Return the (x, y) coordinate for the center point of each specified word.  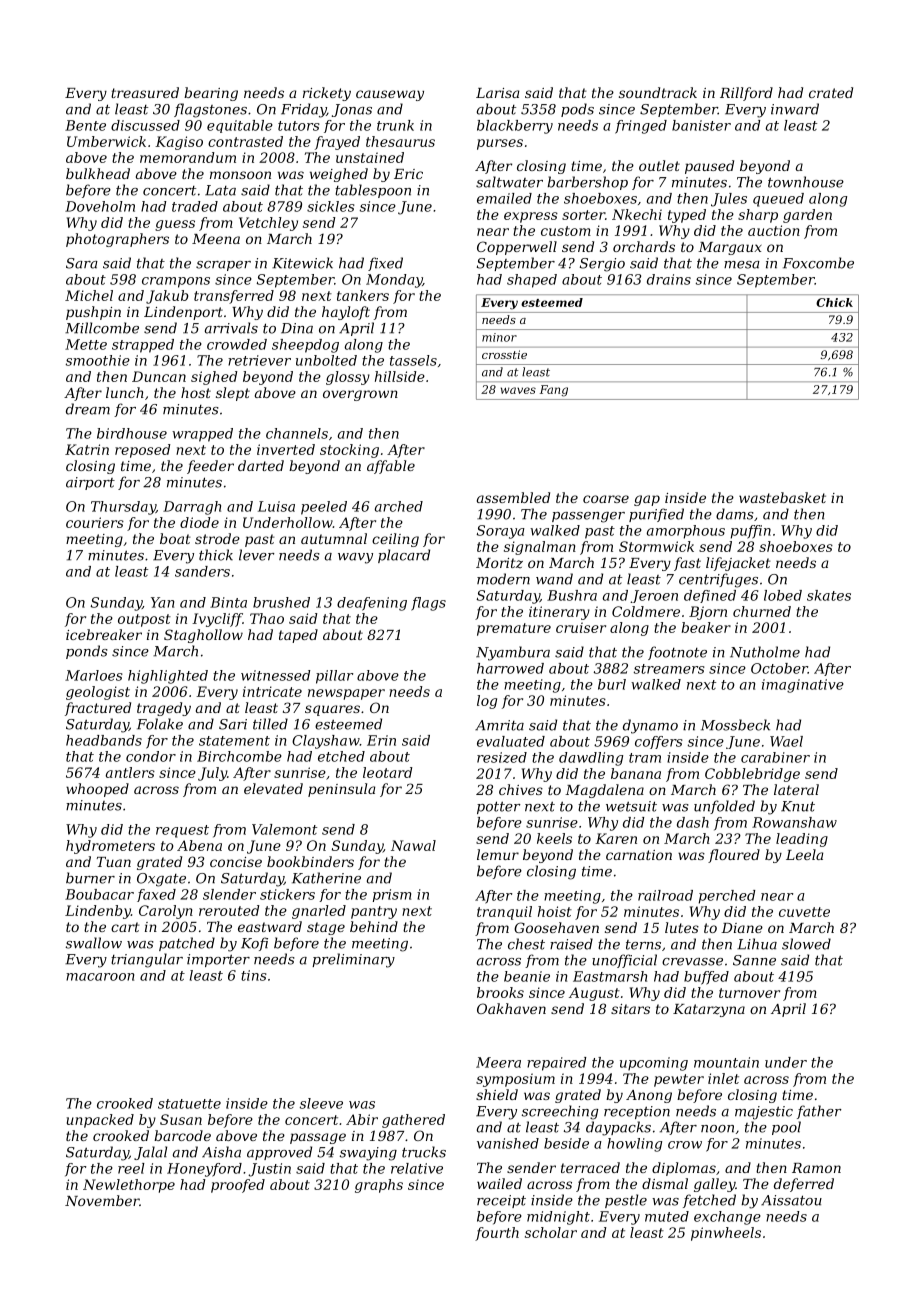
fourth (497, 1234)
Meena (216, 239)
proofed (238, 1186)
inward (795, 109)
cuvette (804, 912)
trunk (395, 125)
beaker (706, 627)
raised (571, 944)
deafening (372, 604)
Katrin (87, 449)
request (182, 831)
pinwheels (726, 1234)
